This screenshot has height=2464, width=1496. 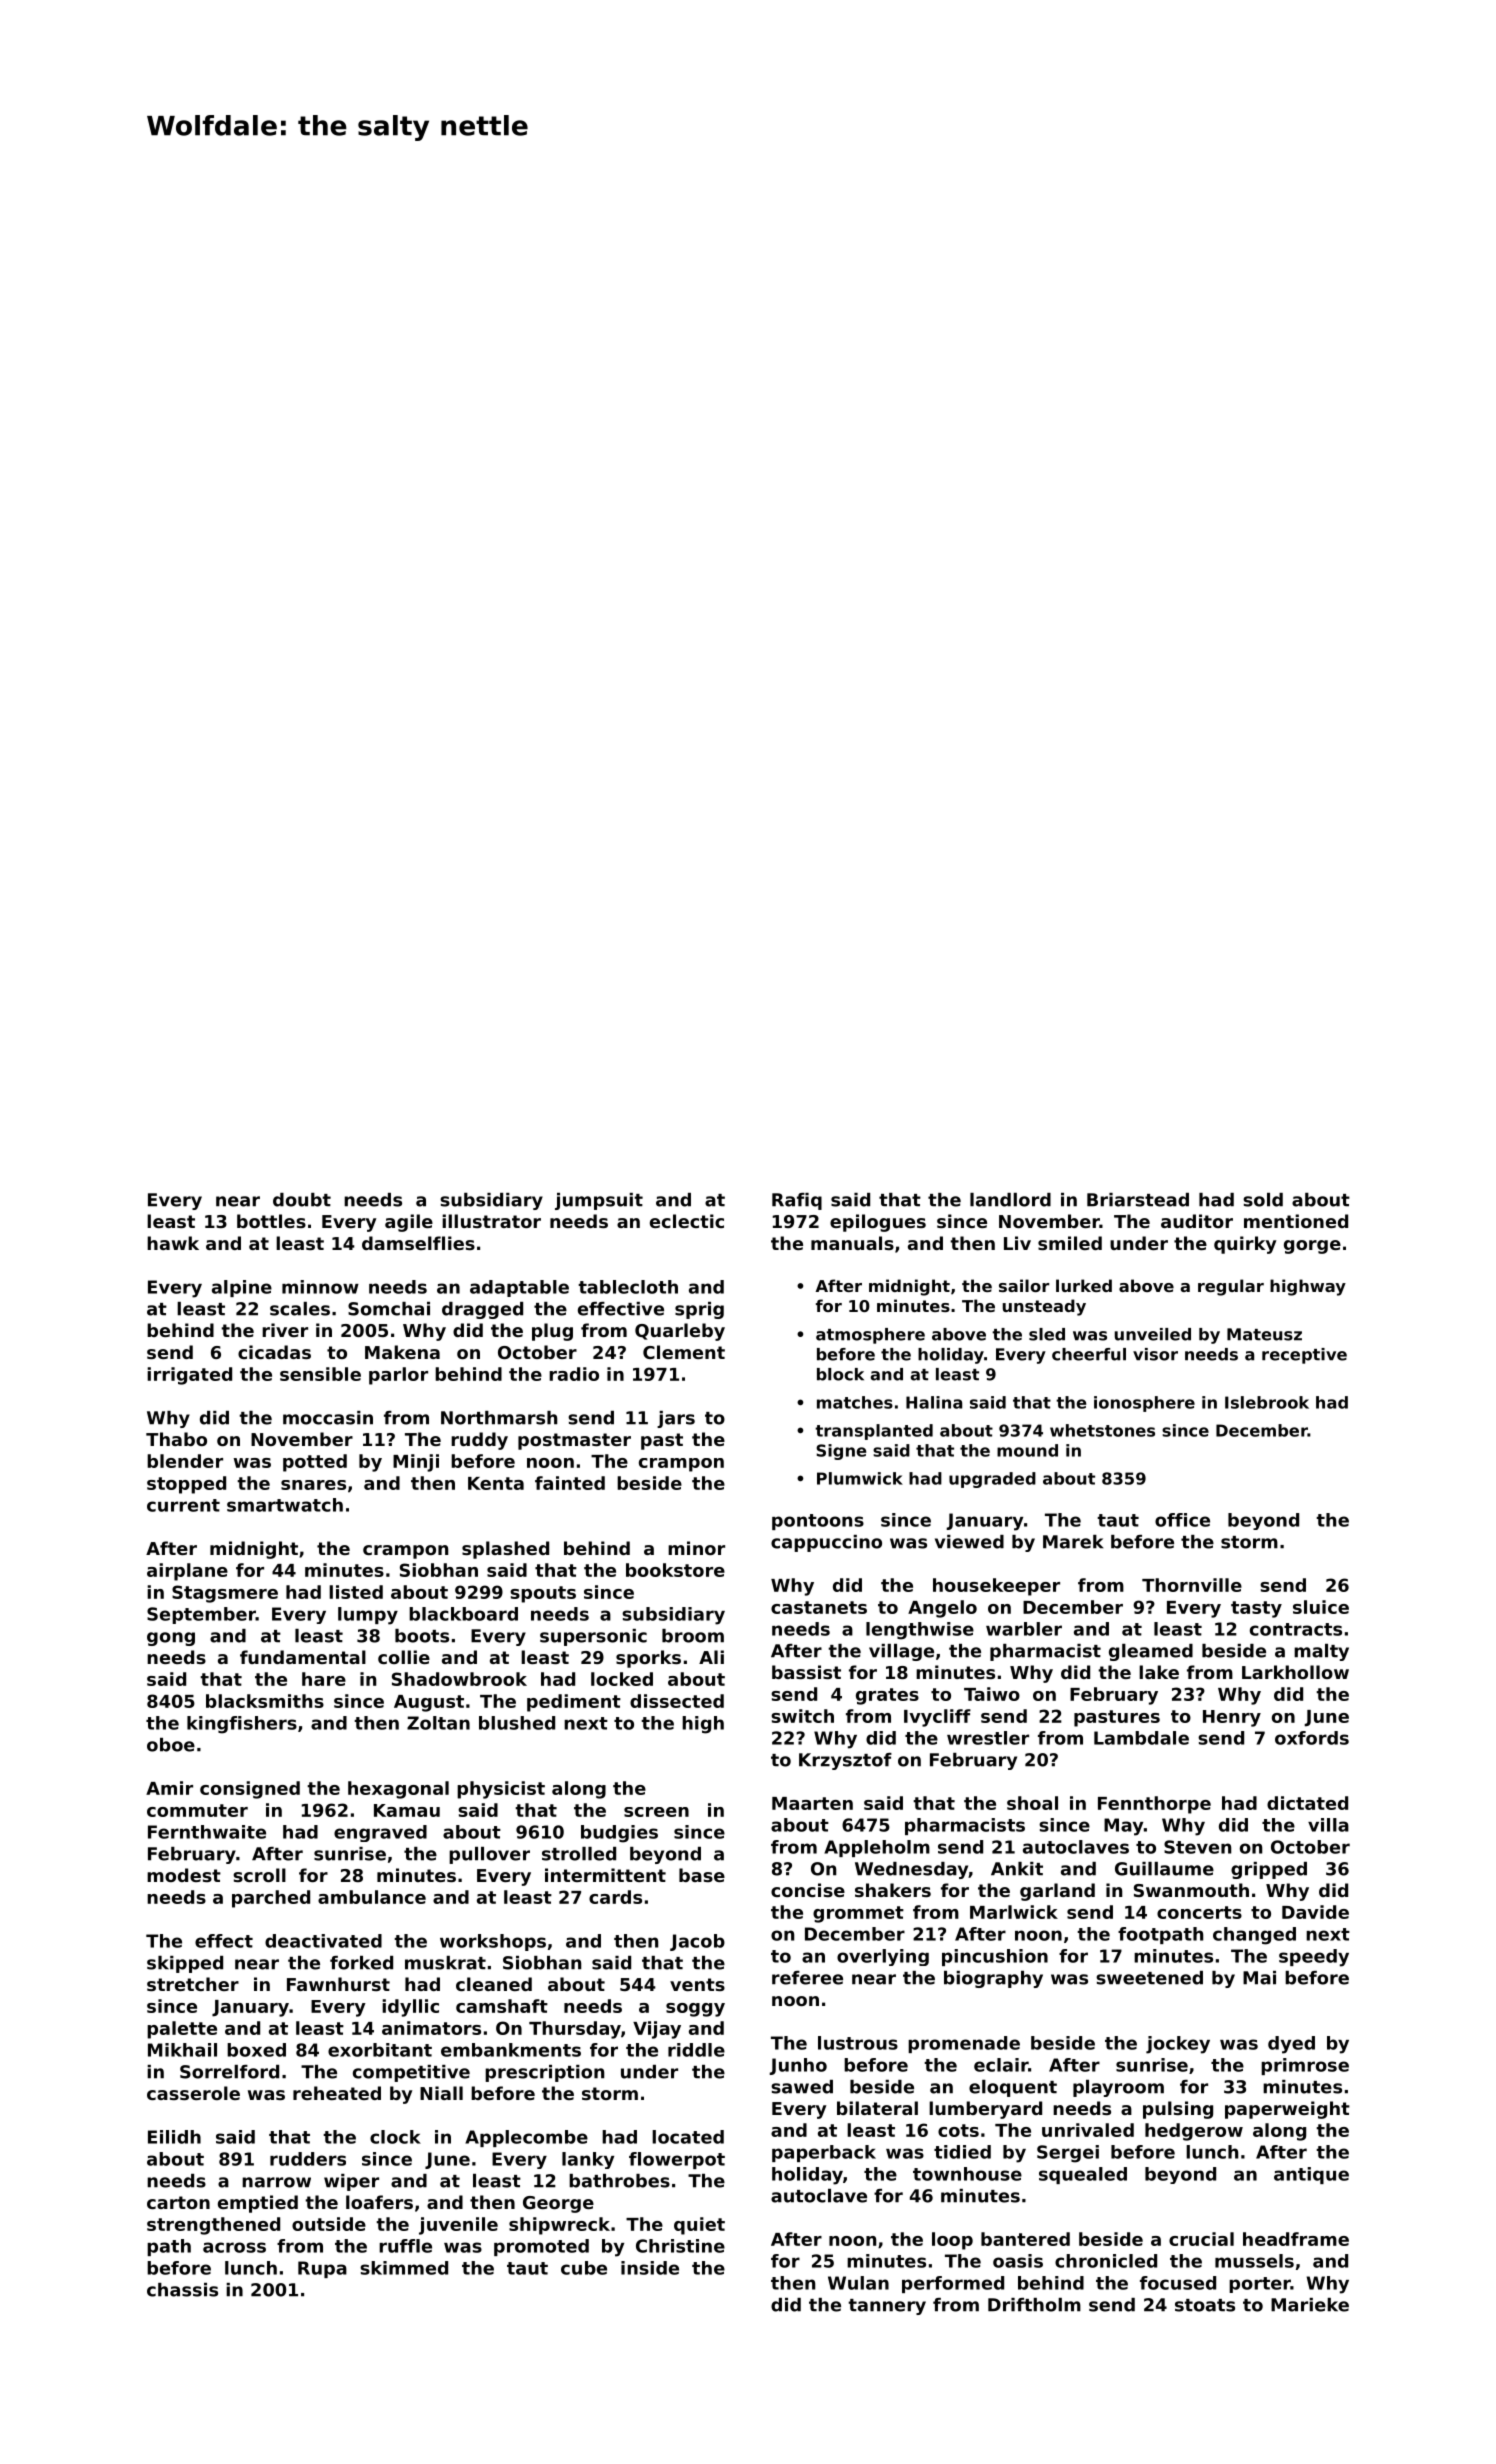 I want to click on castanets, so click(x=819, y=1607).
